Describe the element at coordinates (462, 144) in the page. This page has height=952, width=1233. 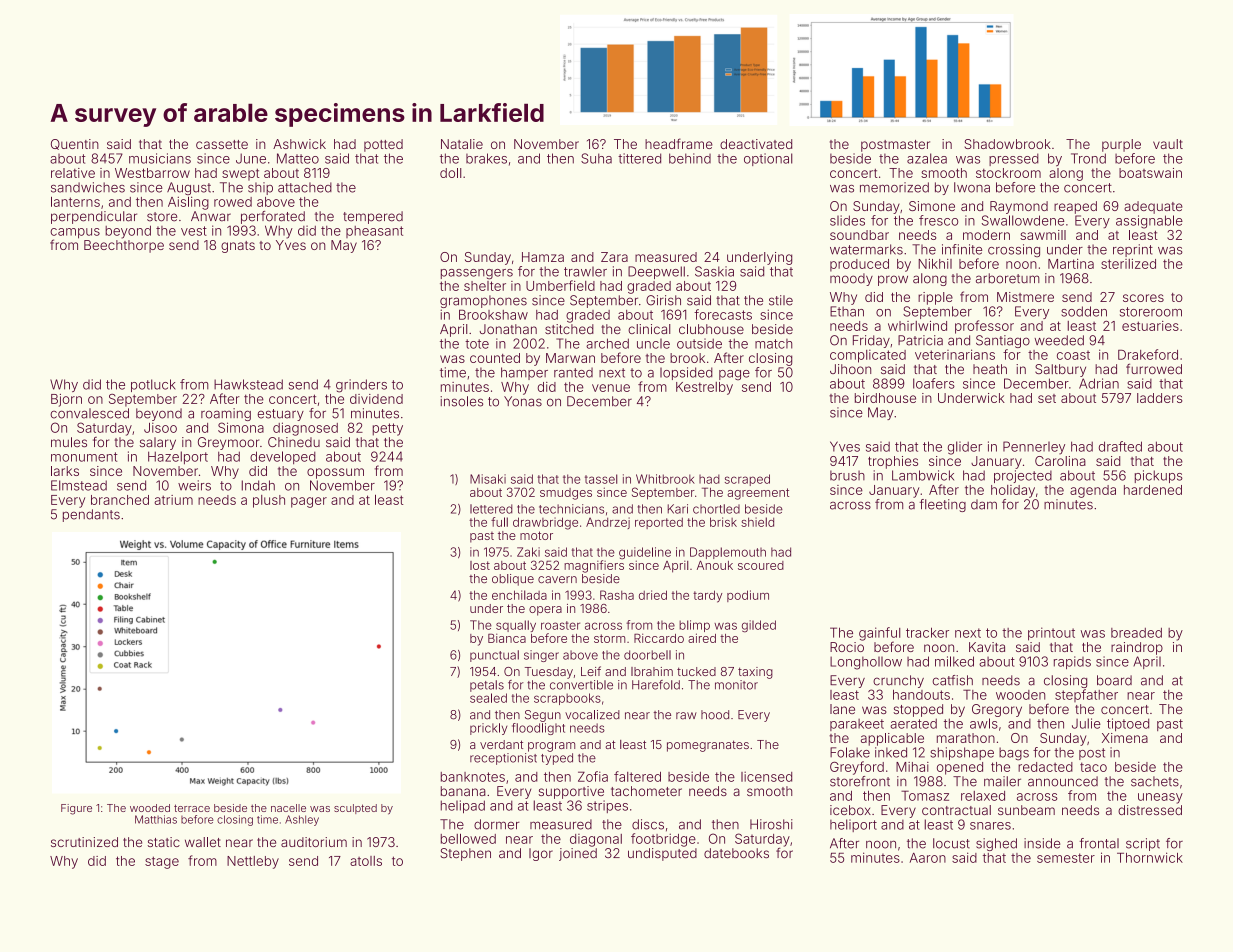
I see `Natalie` at that location.
